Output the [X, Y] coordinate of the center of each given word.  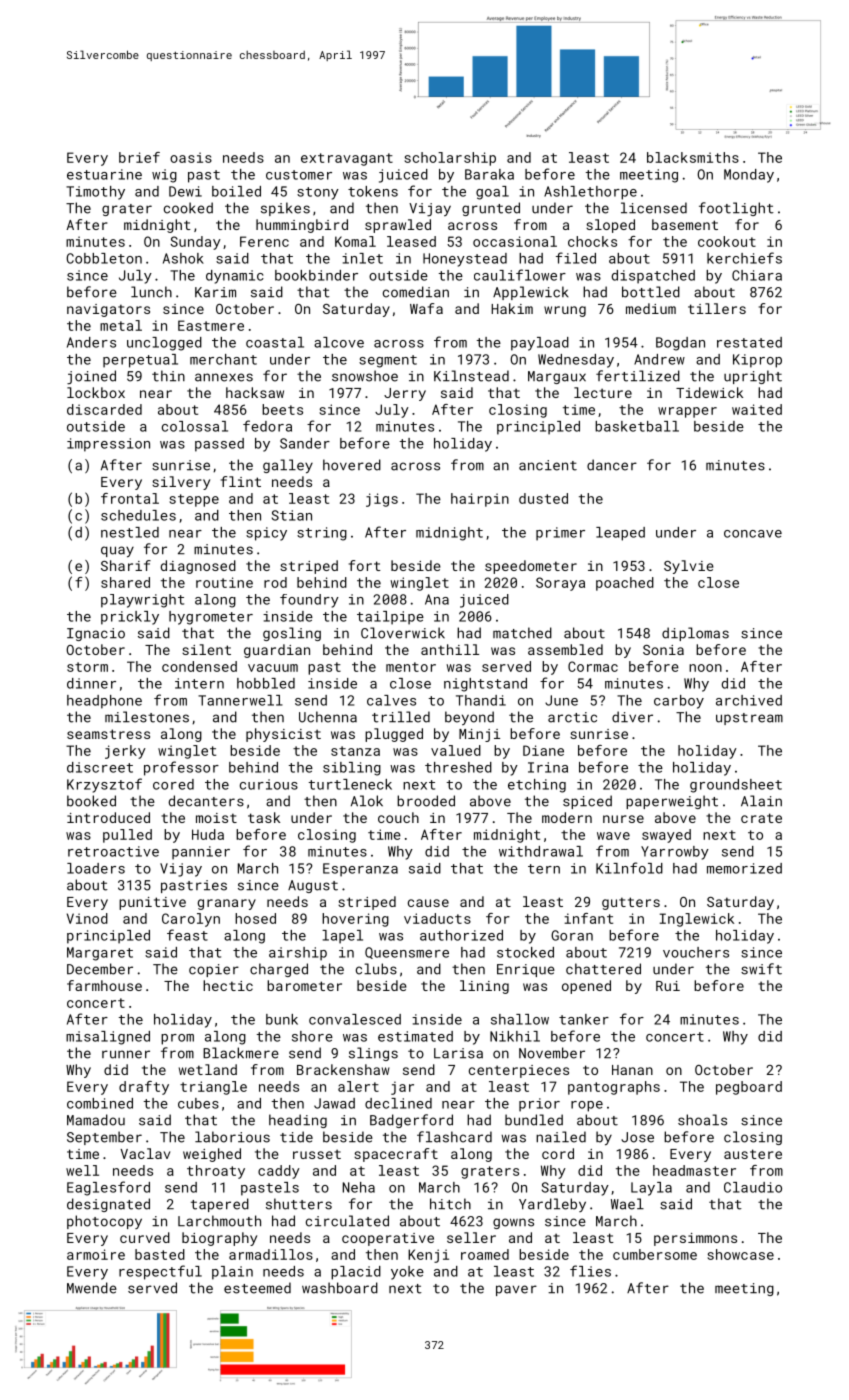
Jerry [405, 394]
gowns [513, 1223]
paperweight [672, 802]
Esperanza [360, 870]
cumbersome [655, 1254]
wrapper [687, 412]
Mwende [92, 1288]
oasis [191, 157]
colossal [195, 426]
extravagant [347, 159]
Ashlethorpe [590, 193]
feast [187, 935]
